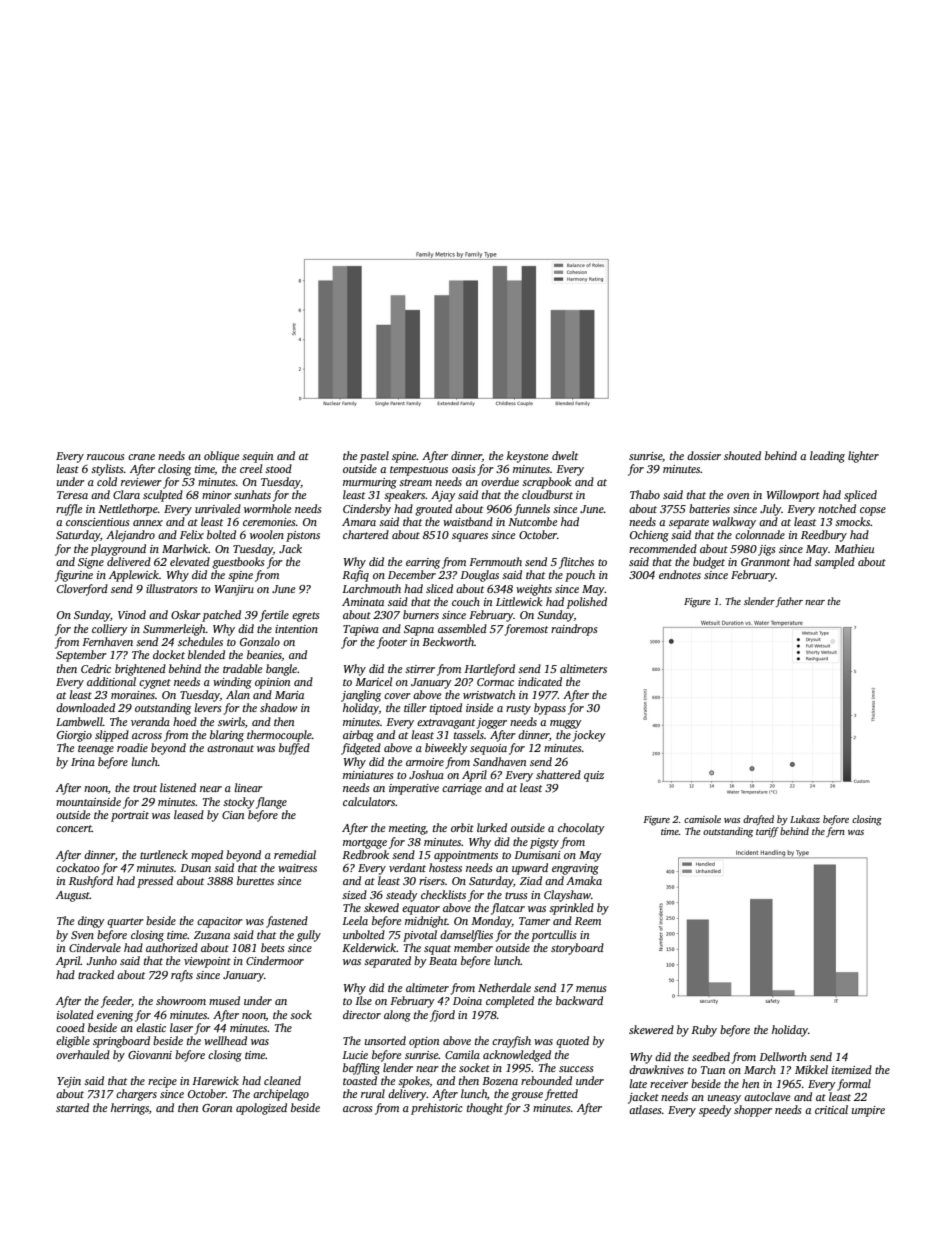 This document has width=952, height=1233. Describe the element at coordinates (566, 724) in the document. I see `muggy` at that location.
